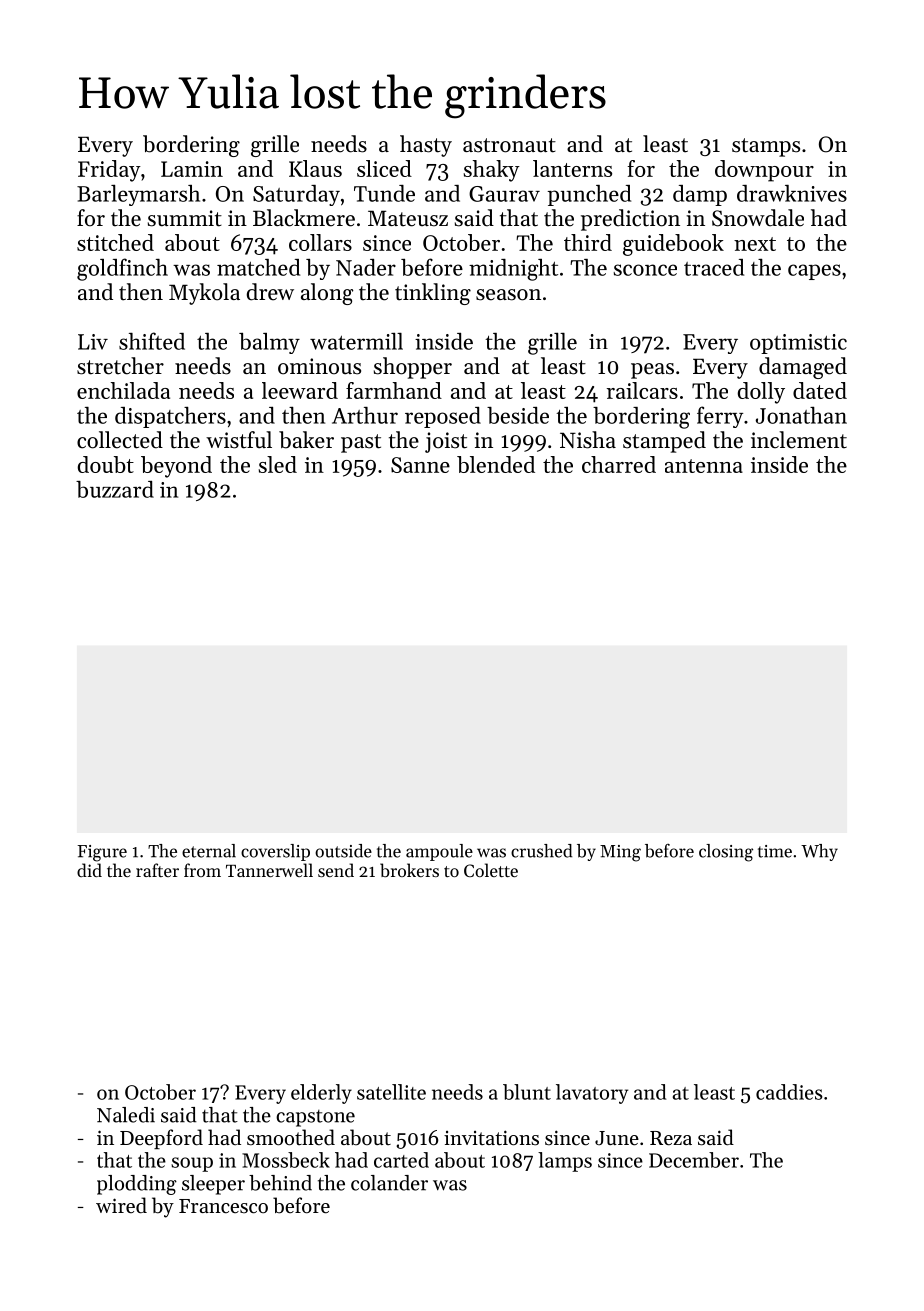 The height and width of the screenshot is (1311, 924). Describe the element at coordinates (185, 218) in the screenshot. I see `summit` at that location.
